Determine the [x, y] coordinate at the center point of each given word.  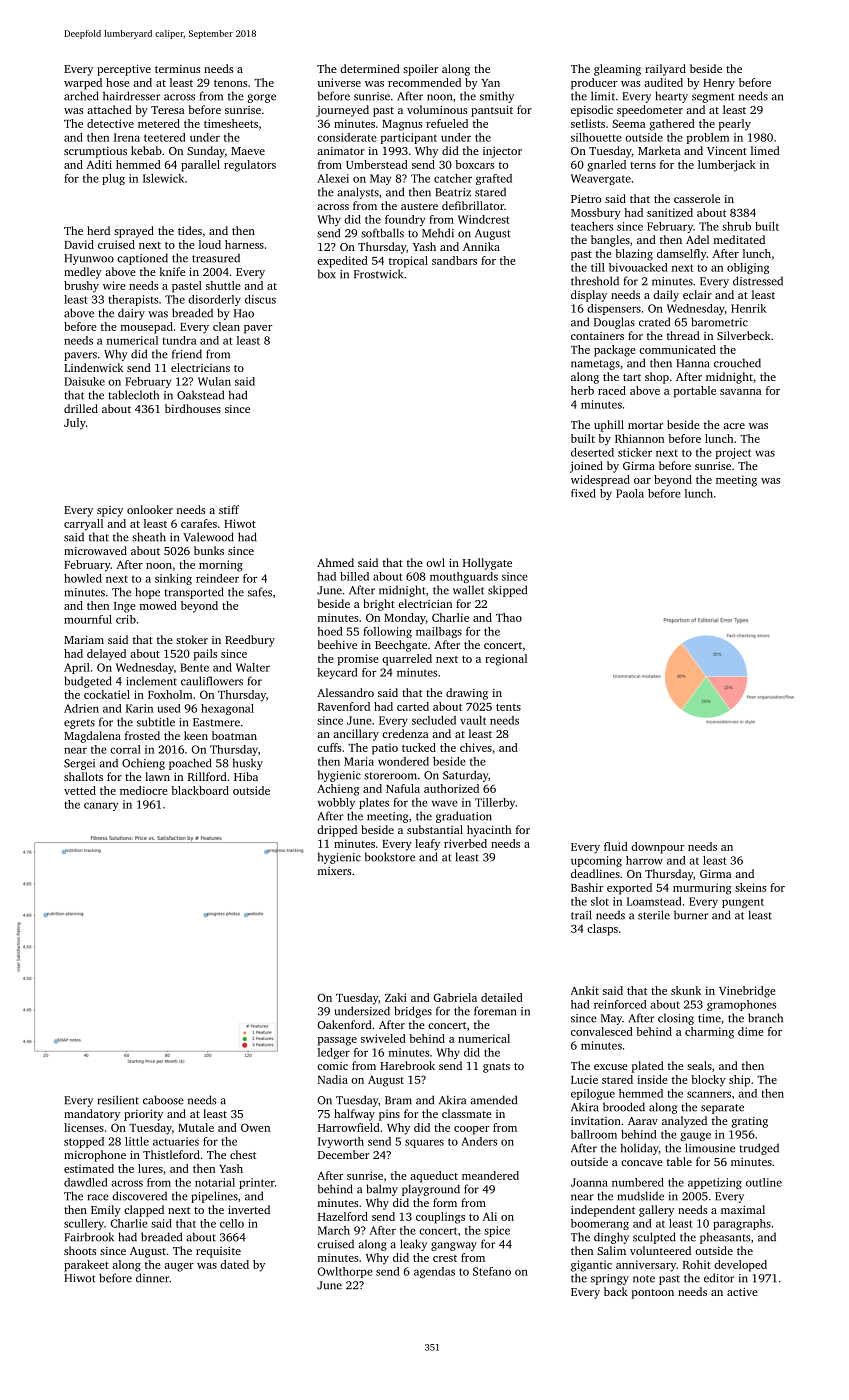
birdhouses [193, 408]
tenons [230, 83]
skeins [750, 887]
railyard [665, 70]
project [733, 453]
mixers [334, 871]
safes [260, 592]
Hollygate [487, 564]
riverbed [465, 843]
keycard [337, 673]
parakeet [86, 1266]
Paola [630, 493]
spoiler [420, 70]
